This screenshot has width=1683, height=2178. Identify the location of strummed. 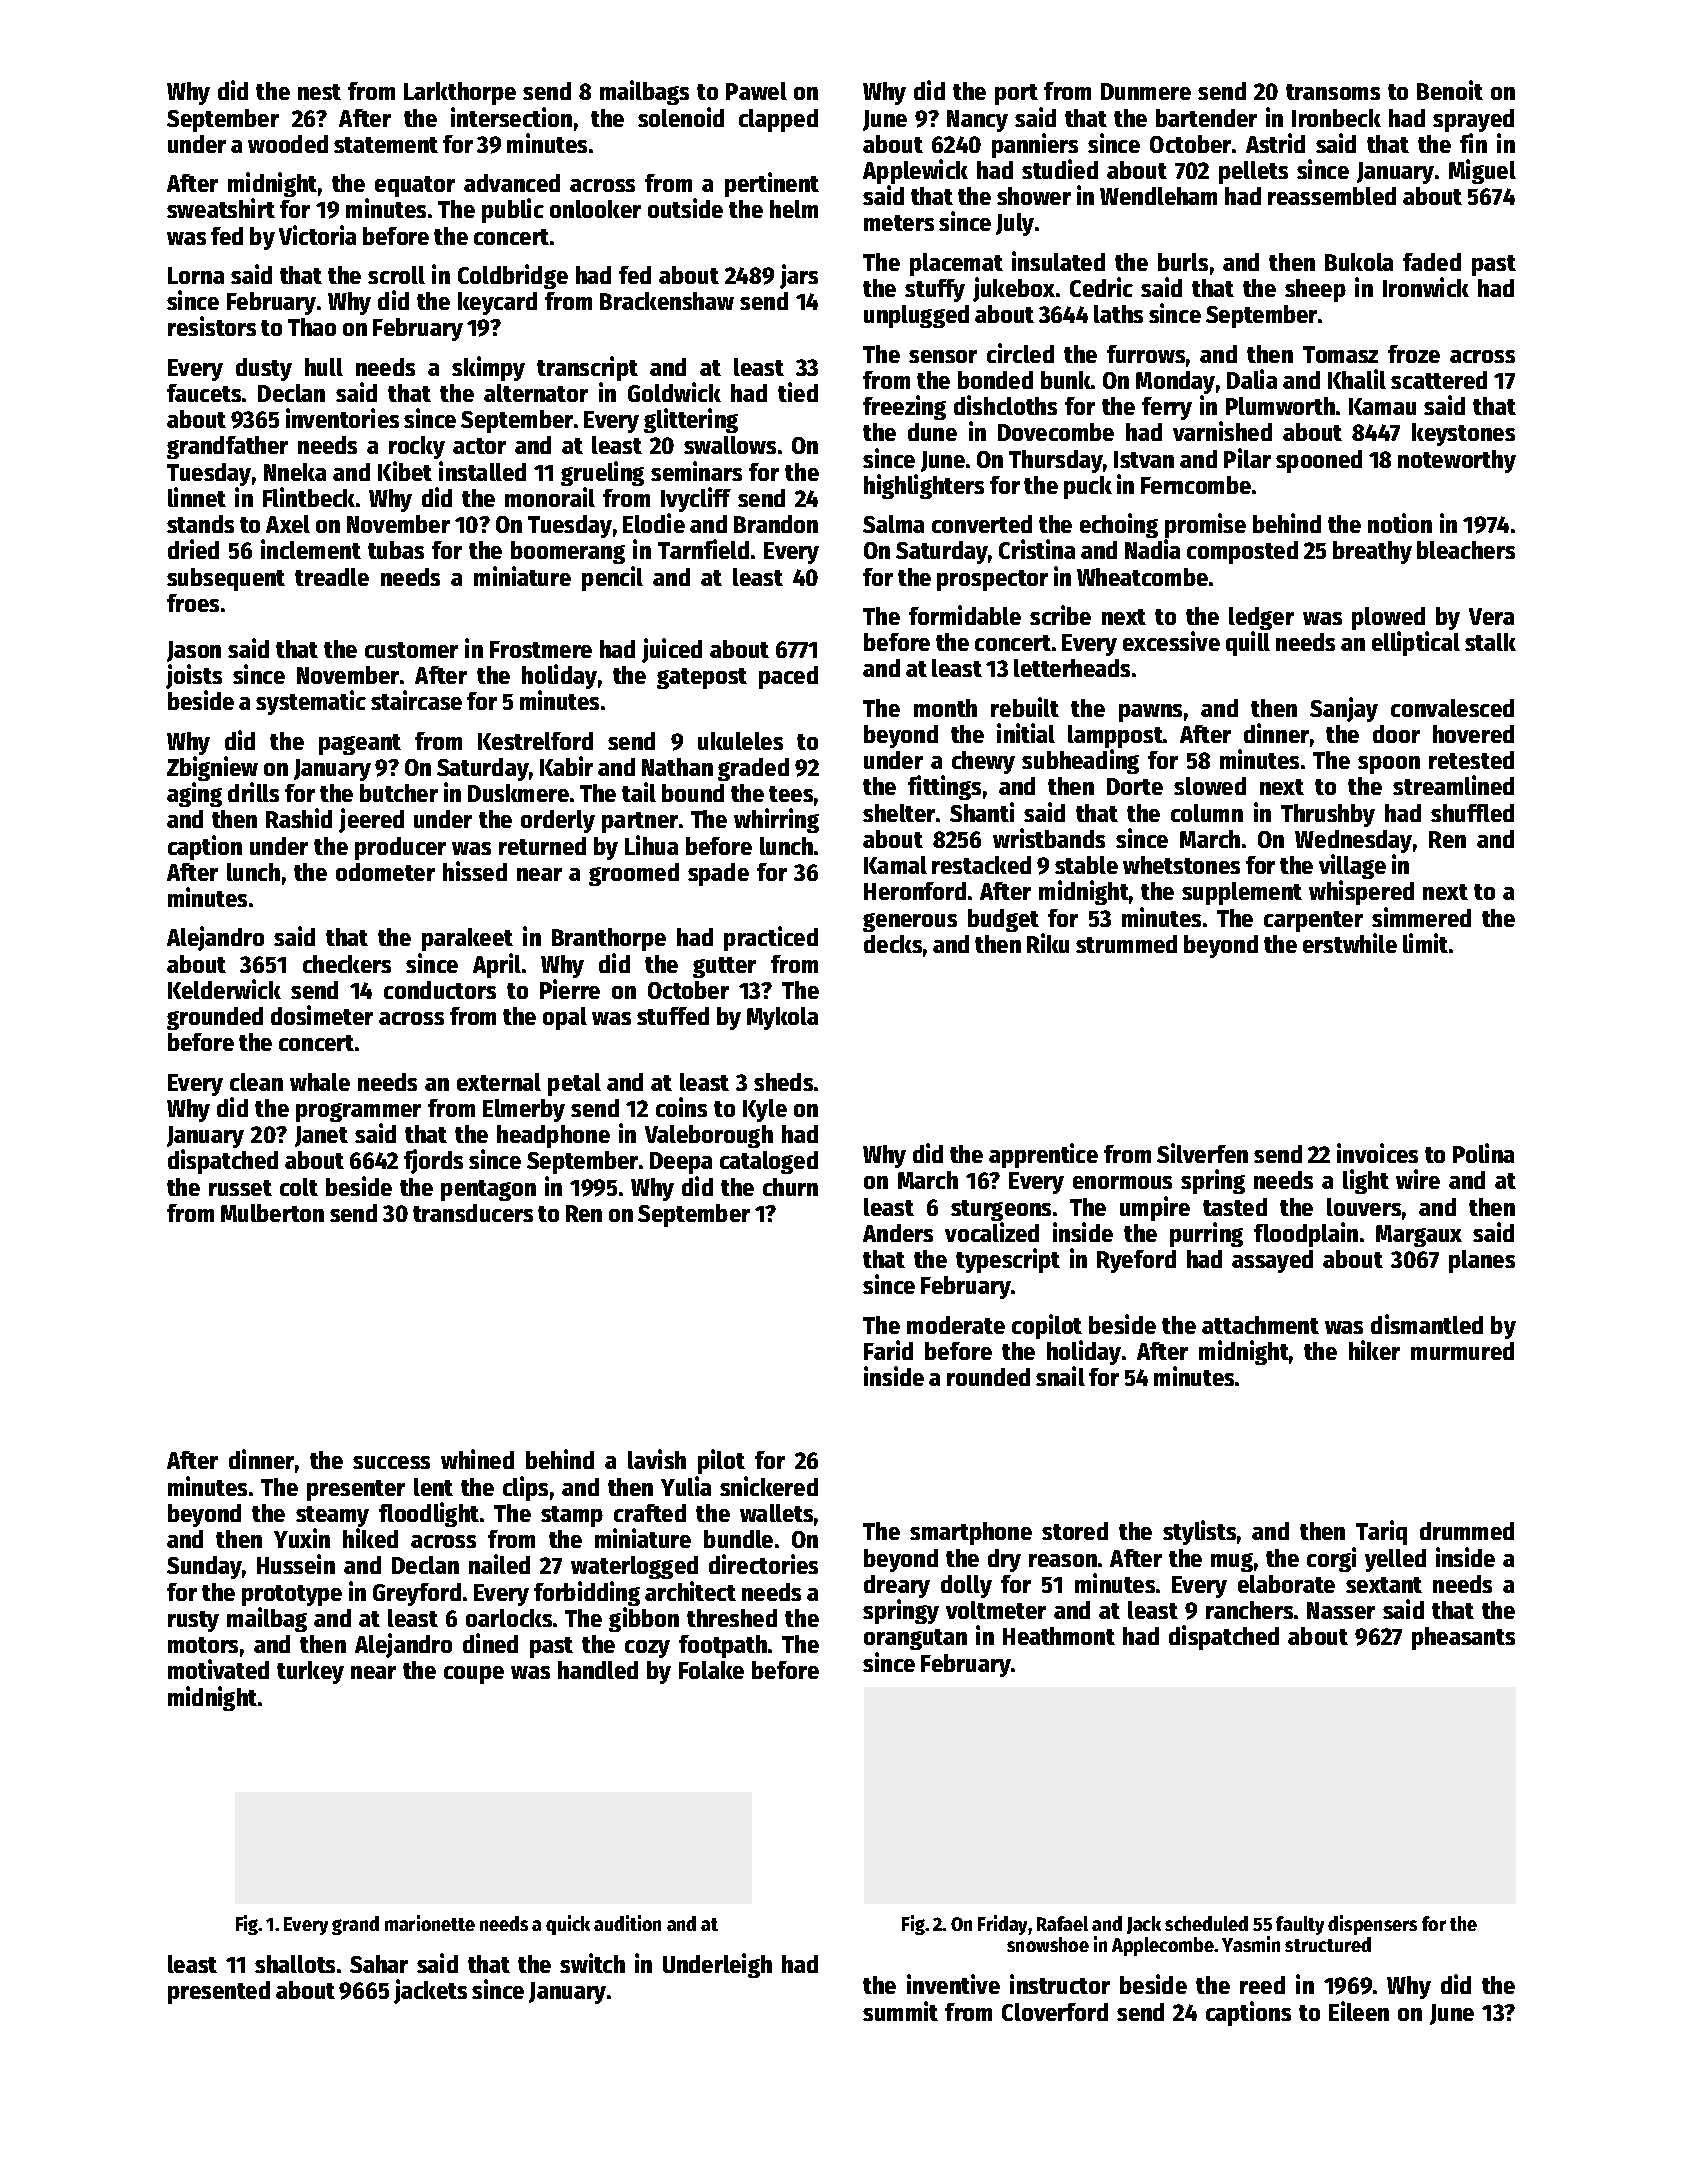
(1126, 944).
